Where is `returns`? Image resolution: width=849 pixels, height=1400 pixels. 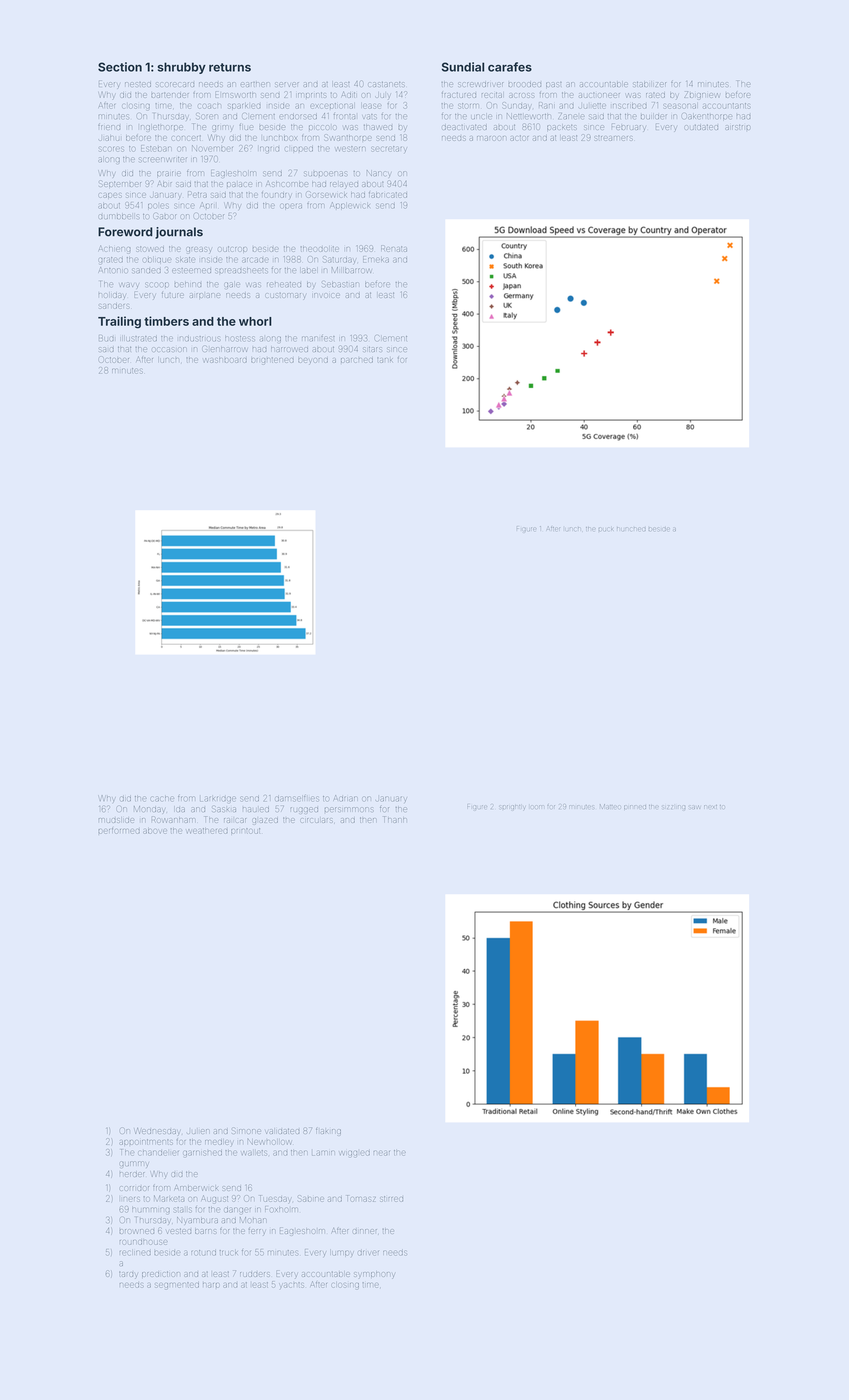 returns is located at coordinates (230, 67).
